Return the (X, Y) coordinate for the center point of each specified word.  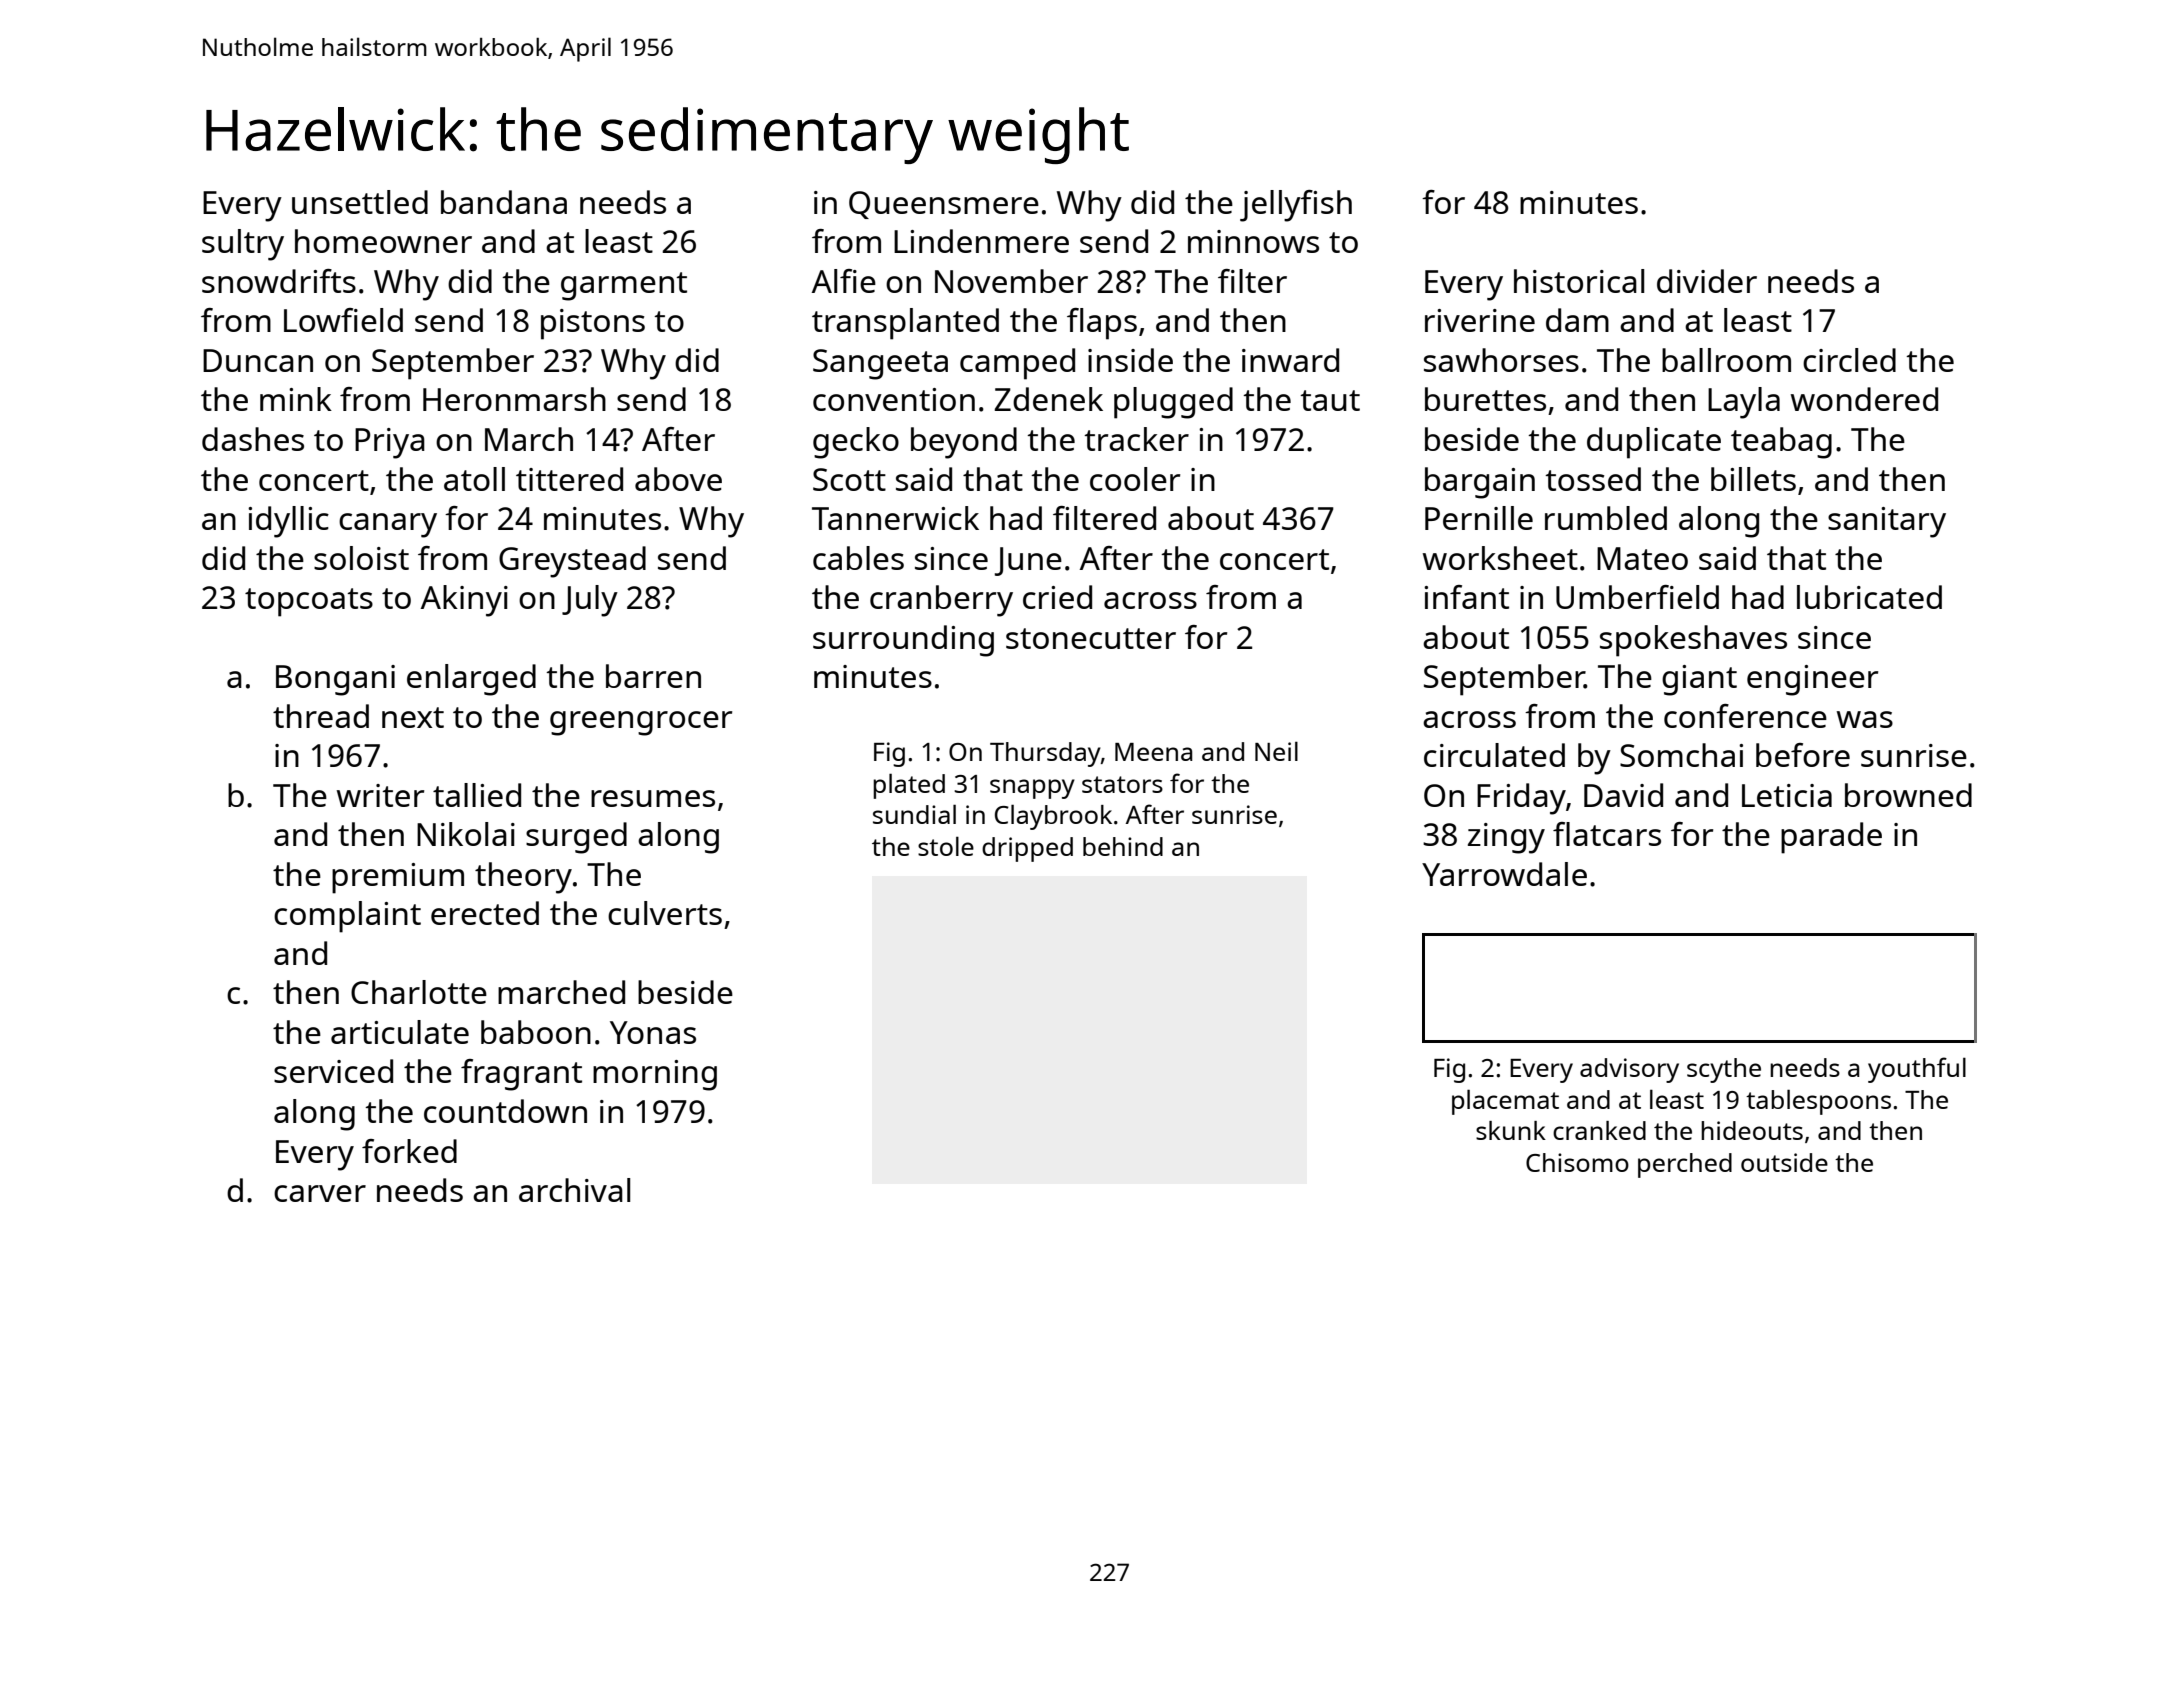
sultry (243, 245)
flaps (1102, 324)
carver (320, 1193)
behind (1123, 846)
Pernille (1479, 518)
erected (485, 913)
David (1623, 795)
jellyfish (1296, 206)
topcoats (309, 602)
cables (858, 558)
